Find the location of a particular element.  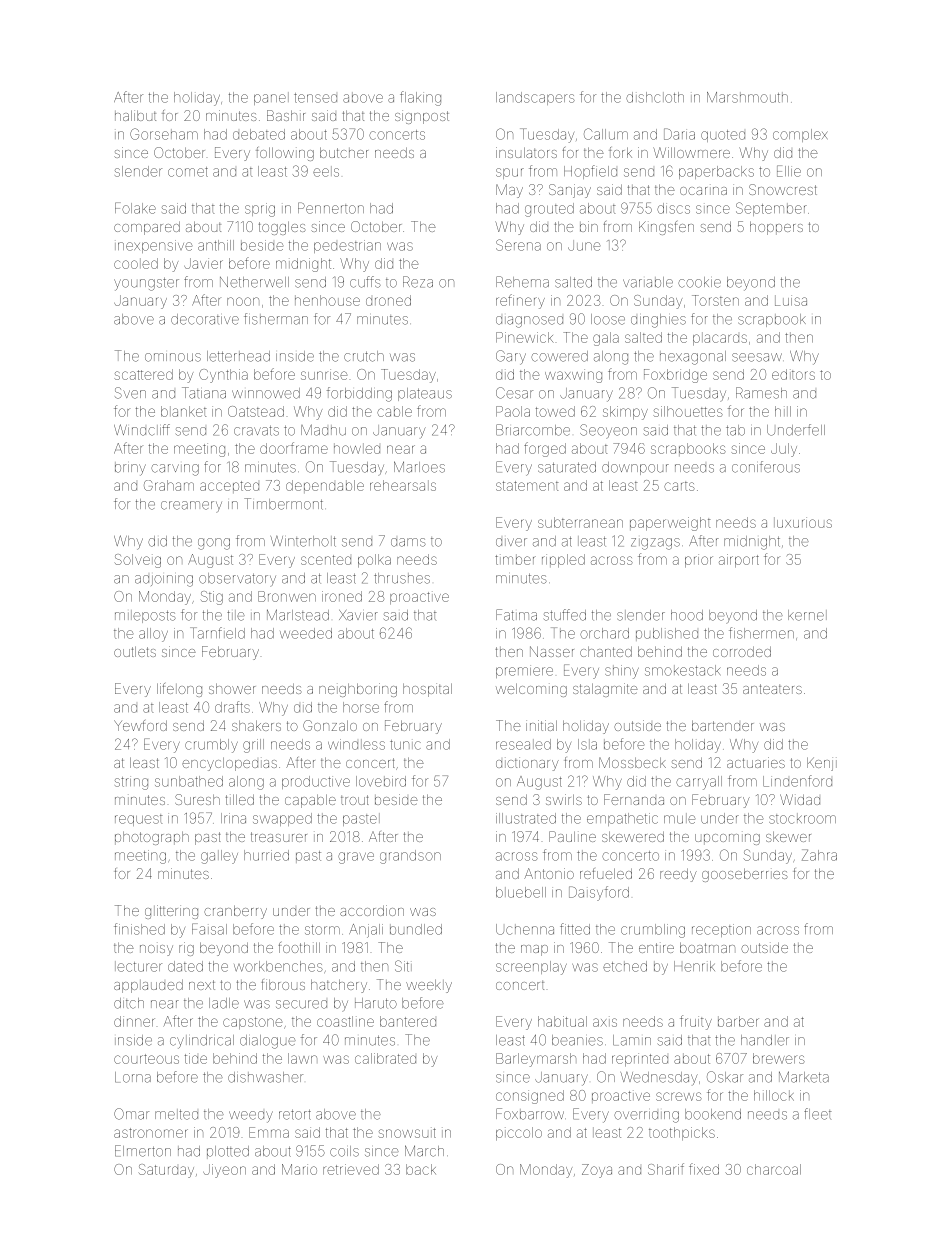

tensed is located at coordinates (315, 98).
